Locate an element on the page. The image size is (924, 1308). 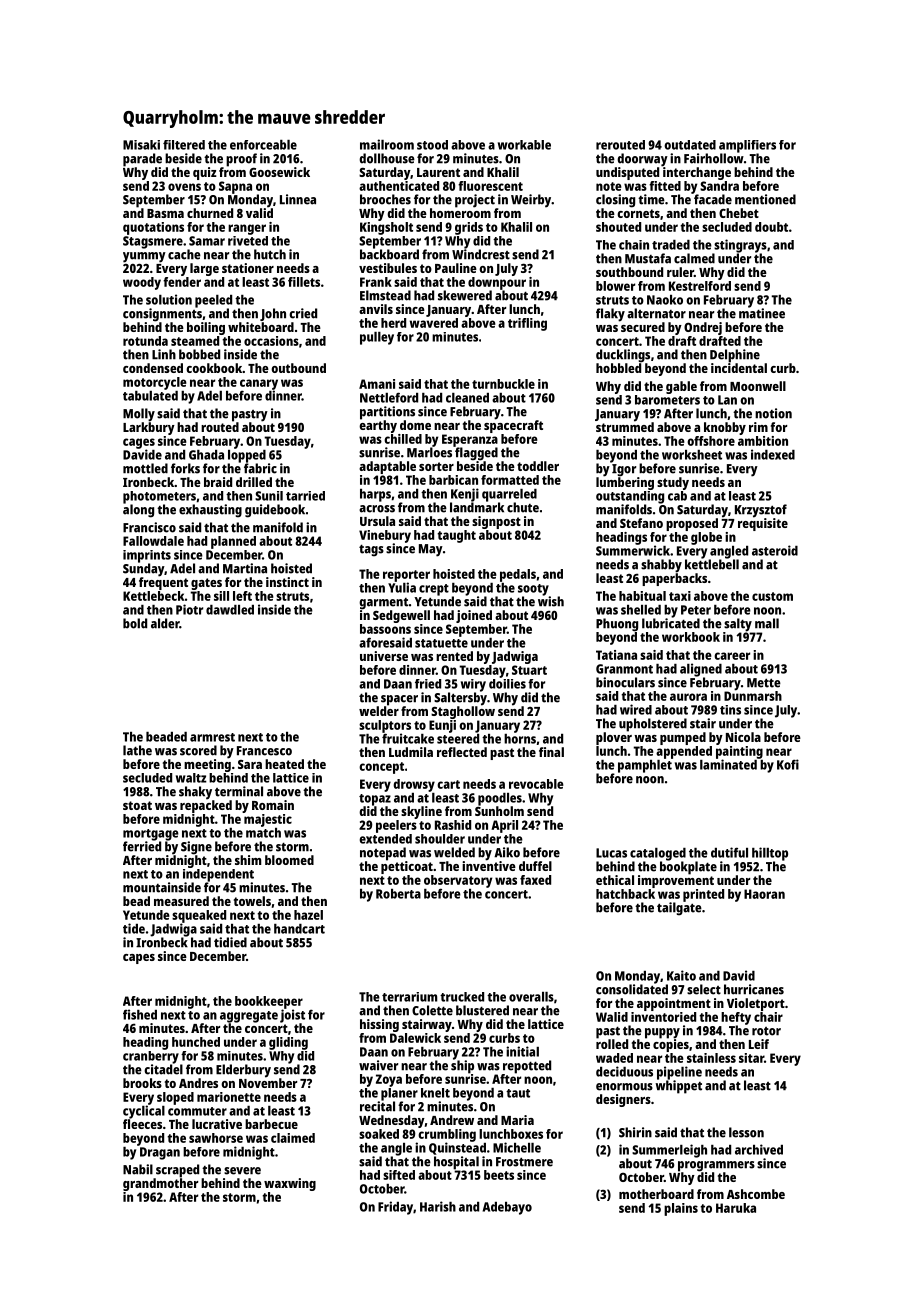
doilies is located at coordinates (507, 684).
